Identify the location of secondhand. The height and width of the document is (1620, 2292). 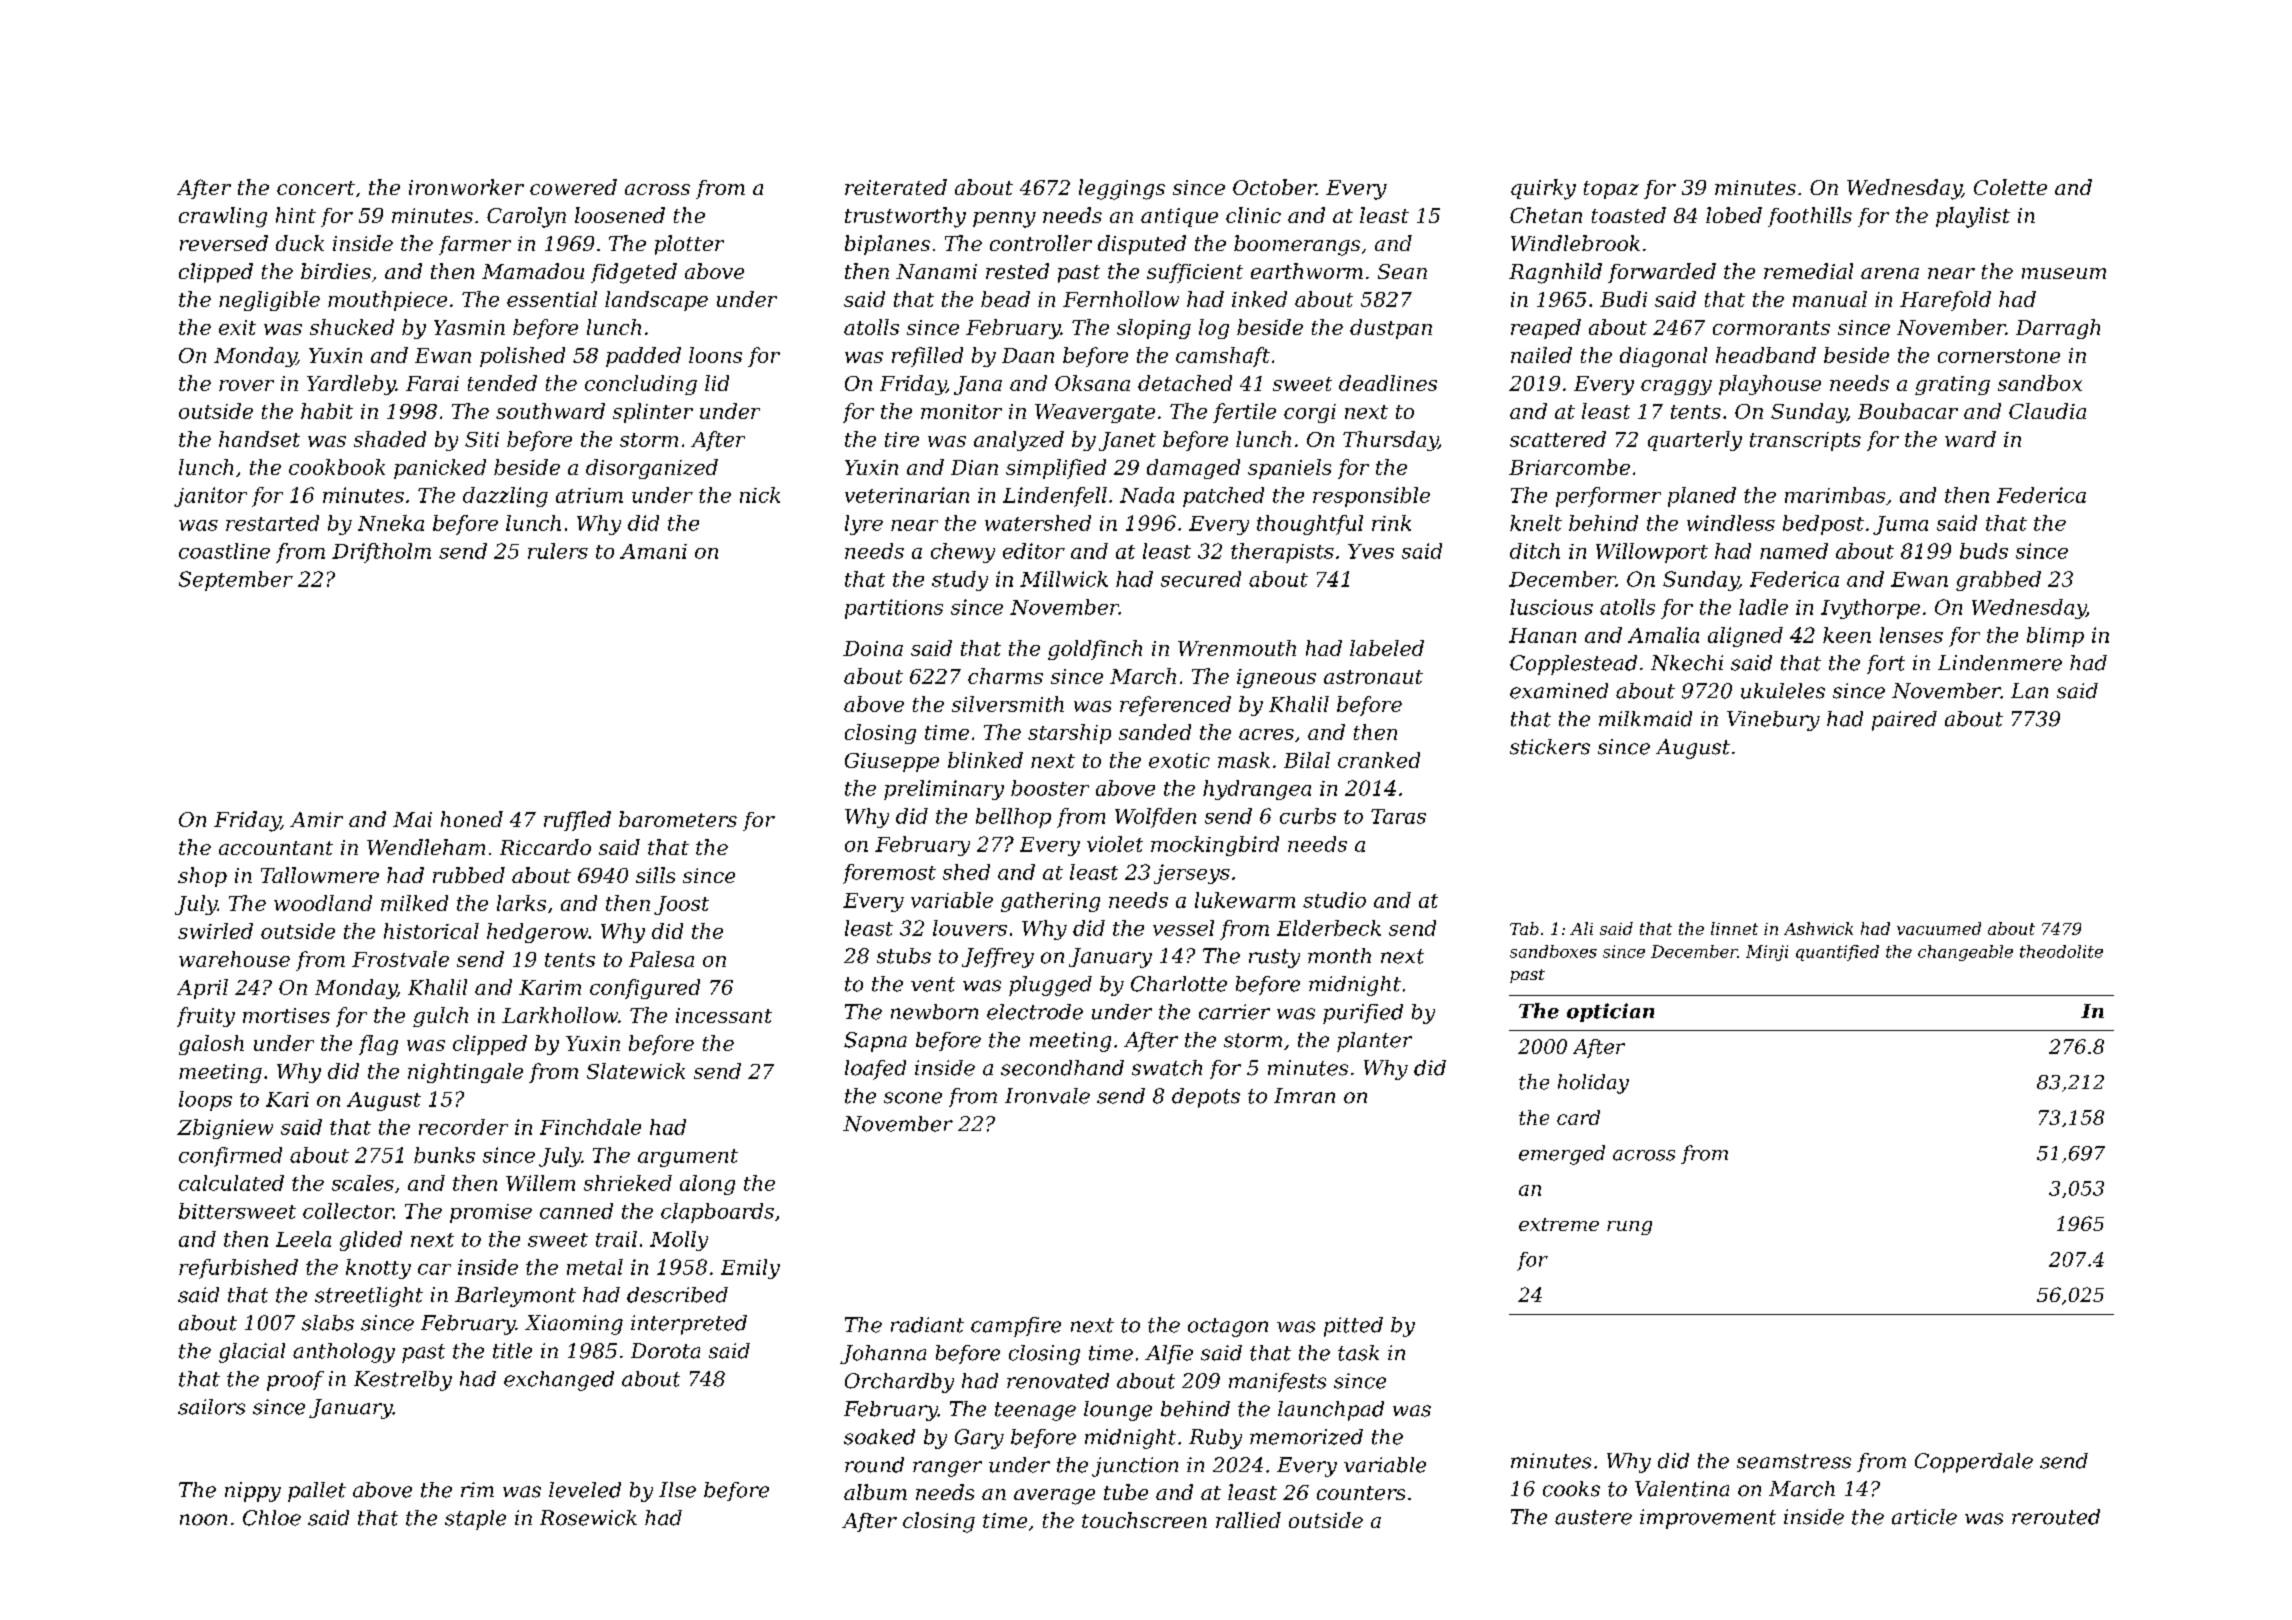
(1062, 1068).
